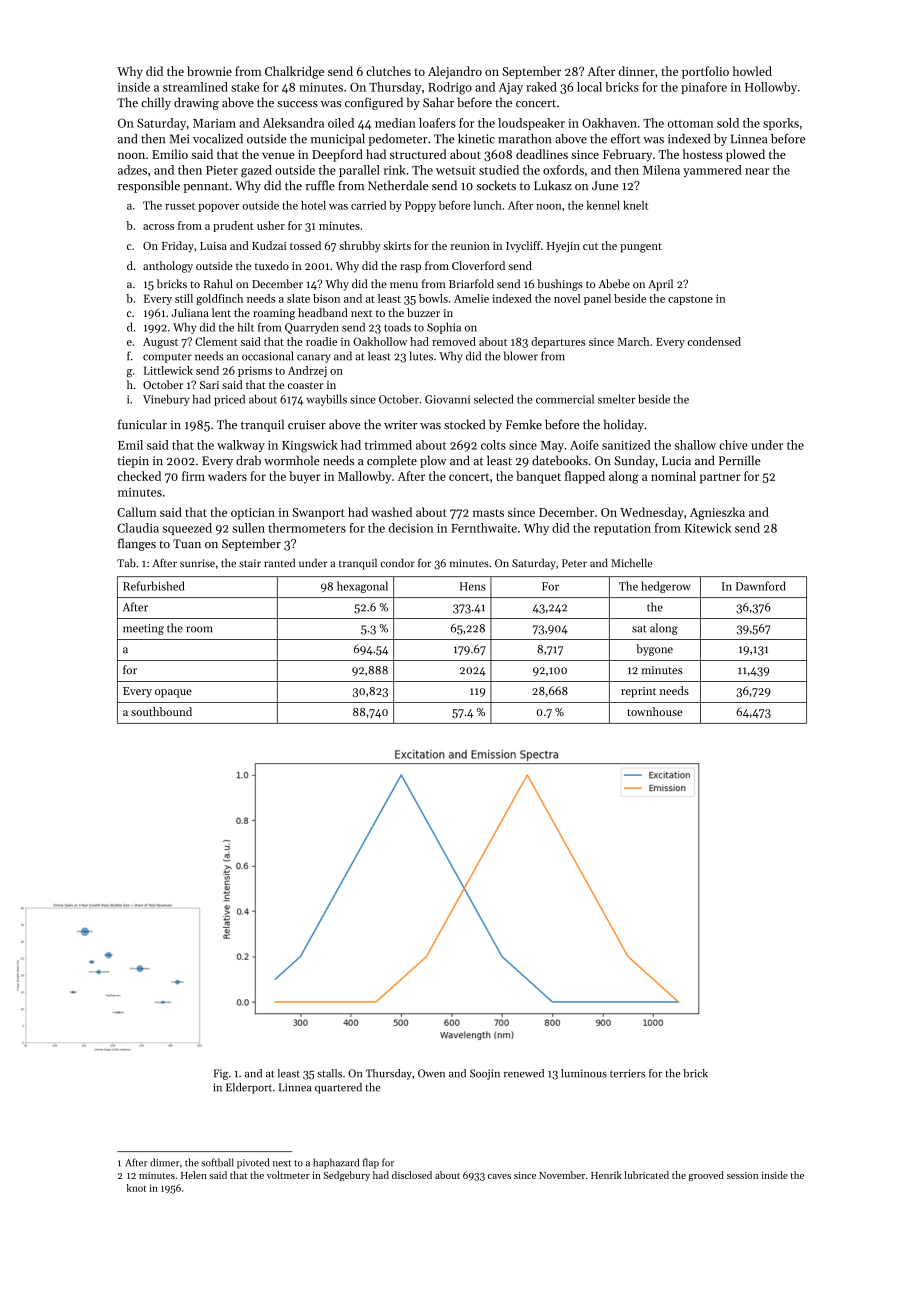 This page has height=1308, width=924. I want to click on Tab, so click(126, 562).
